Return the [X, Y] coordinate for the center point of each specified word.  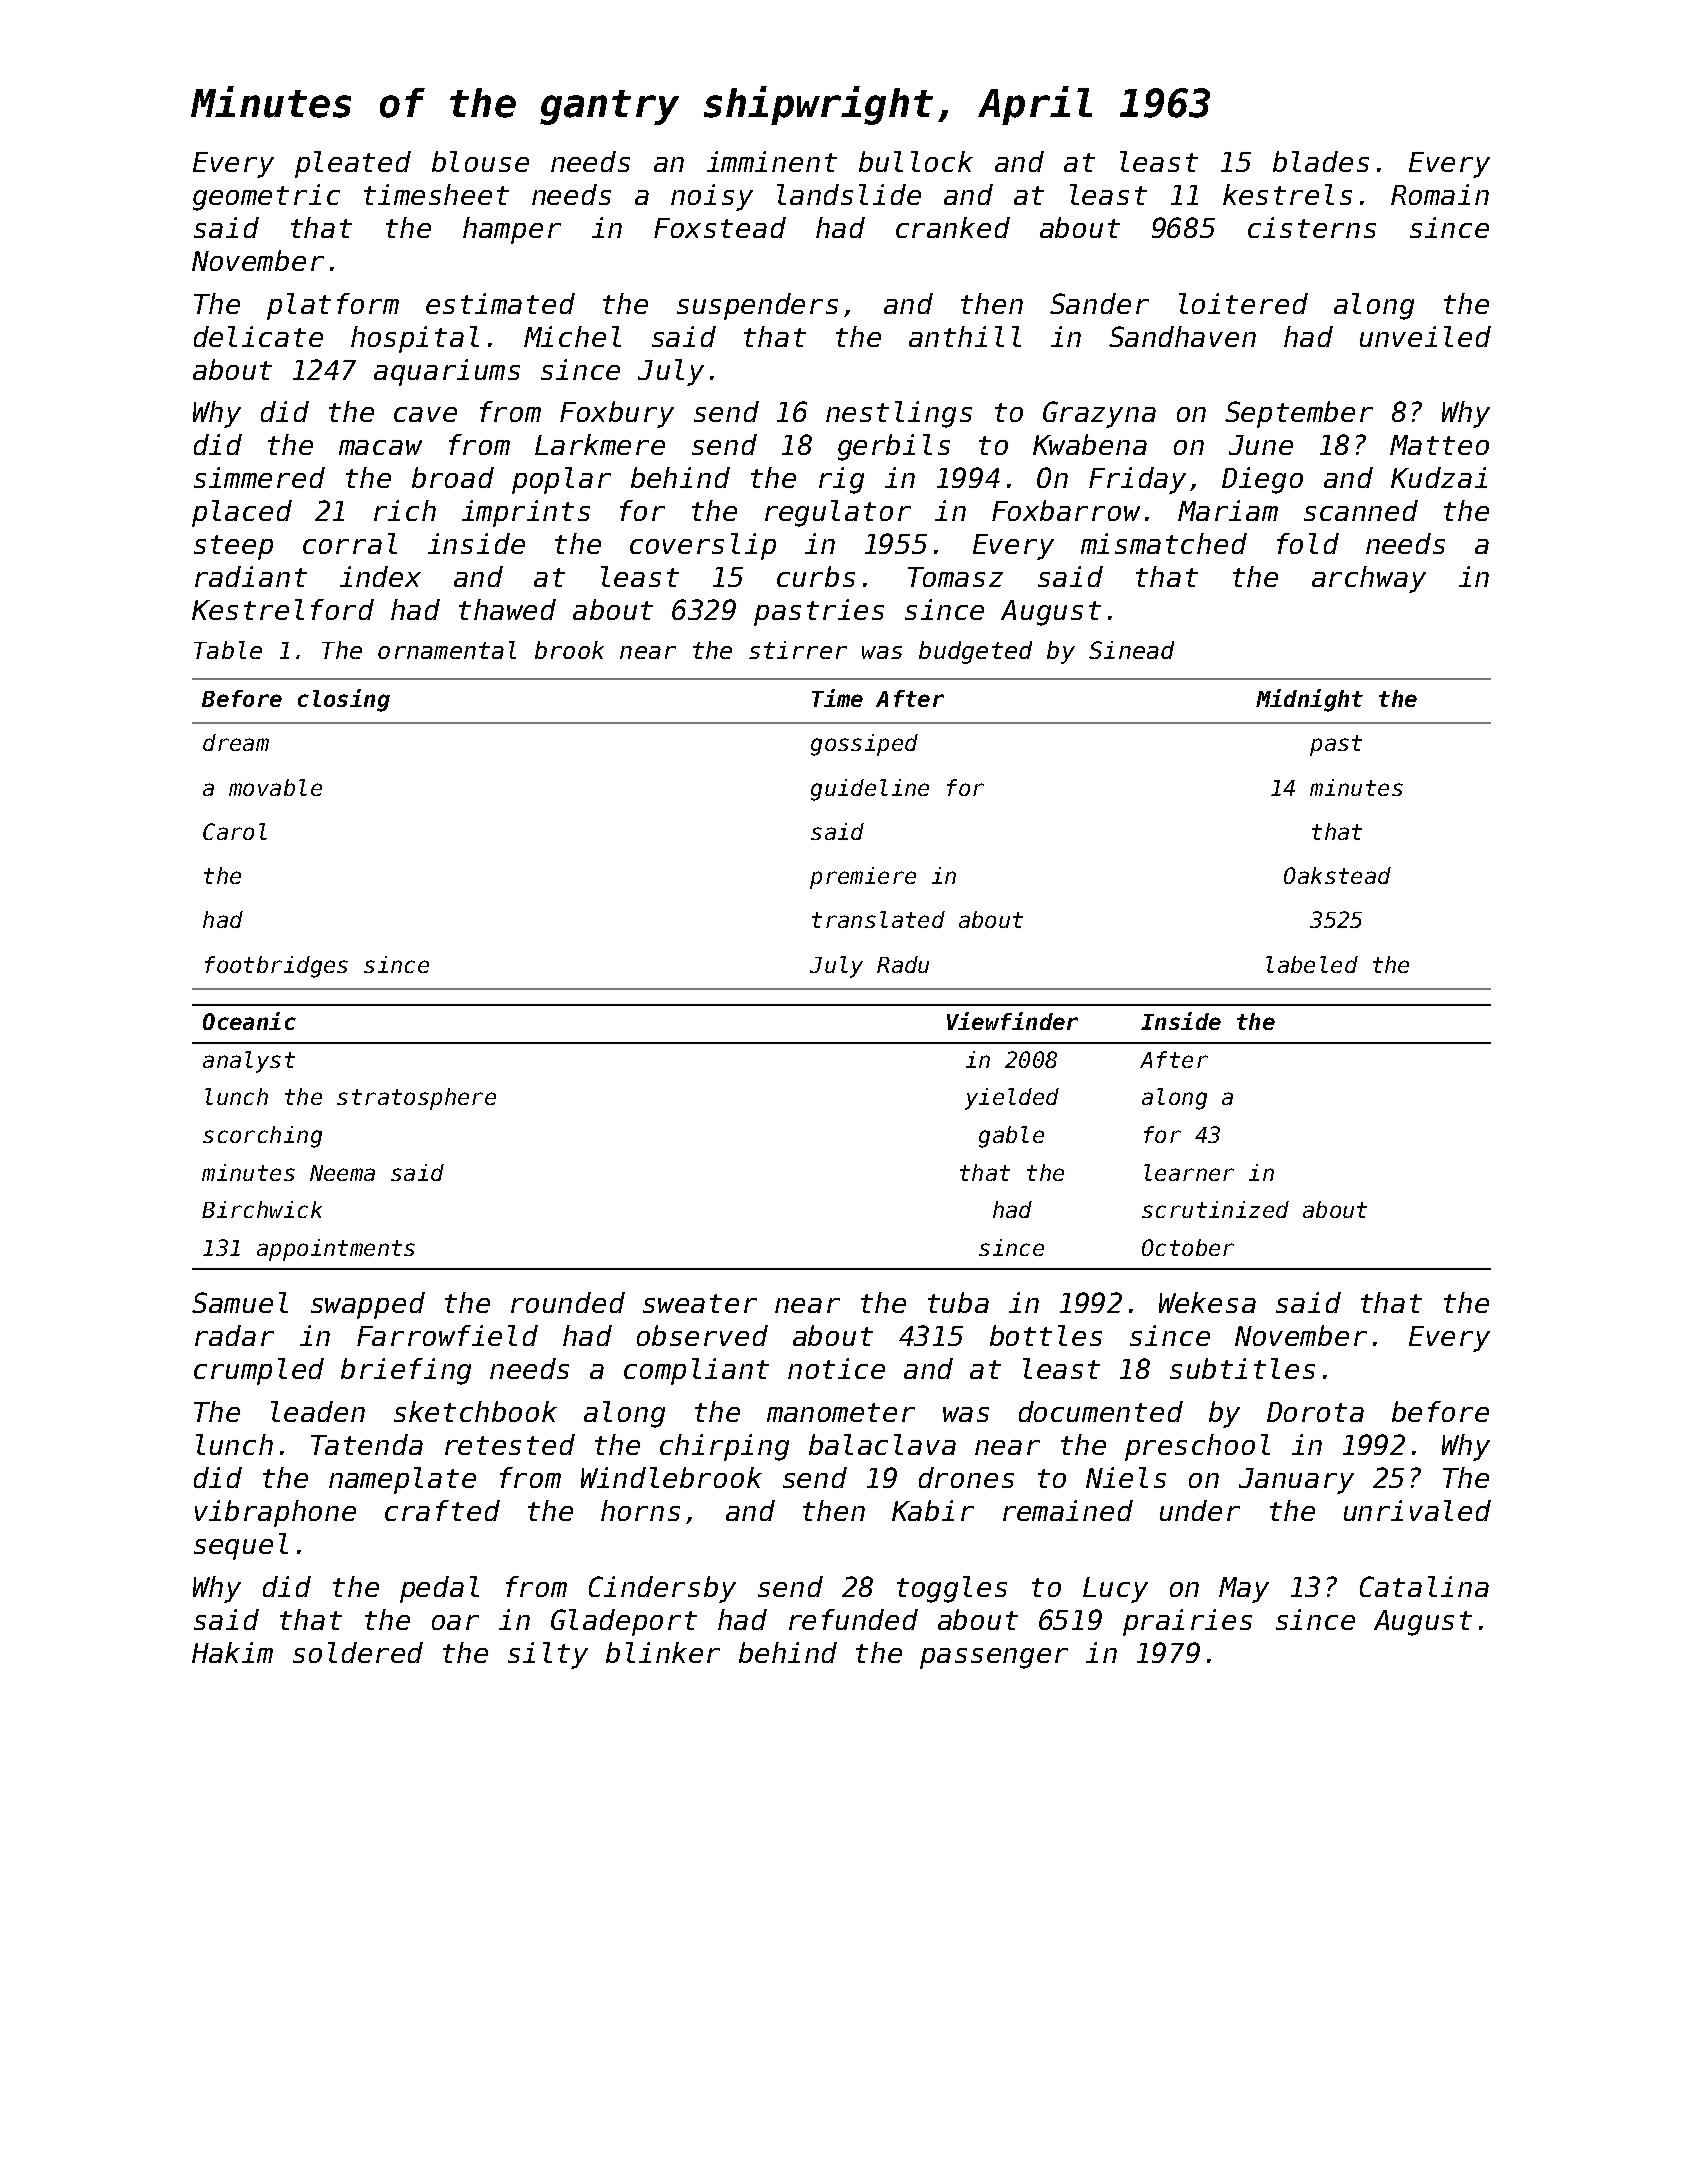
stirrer [798, 650]
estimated [500, 303]
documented [1101, 1411]
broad [453, 477]
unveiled [1425, 336]
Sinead [1131, 650]
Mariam [1228, 510]
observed [702, 1335]
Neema [342, 1173]
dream [236, 742]
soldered [358, 1652]
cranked [953, 227]
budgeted [975, 652]
